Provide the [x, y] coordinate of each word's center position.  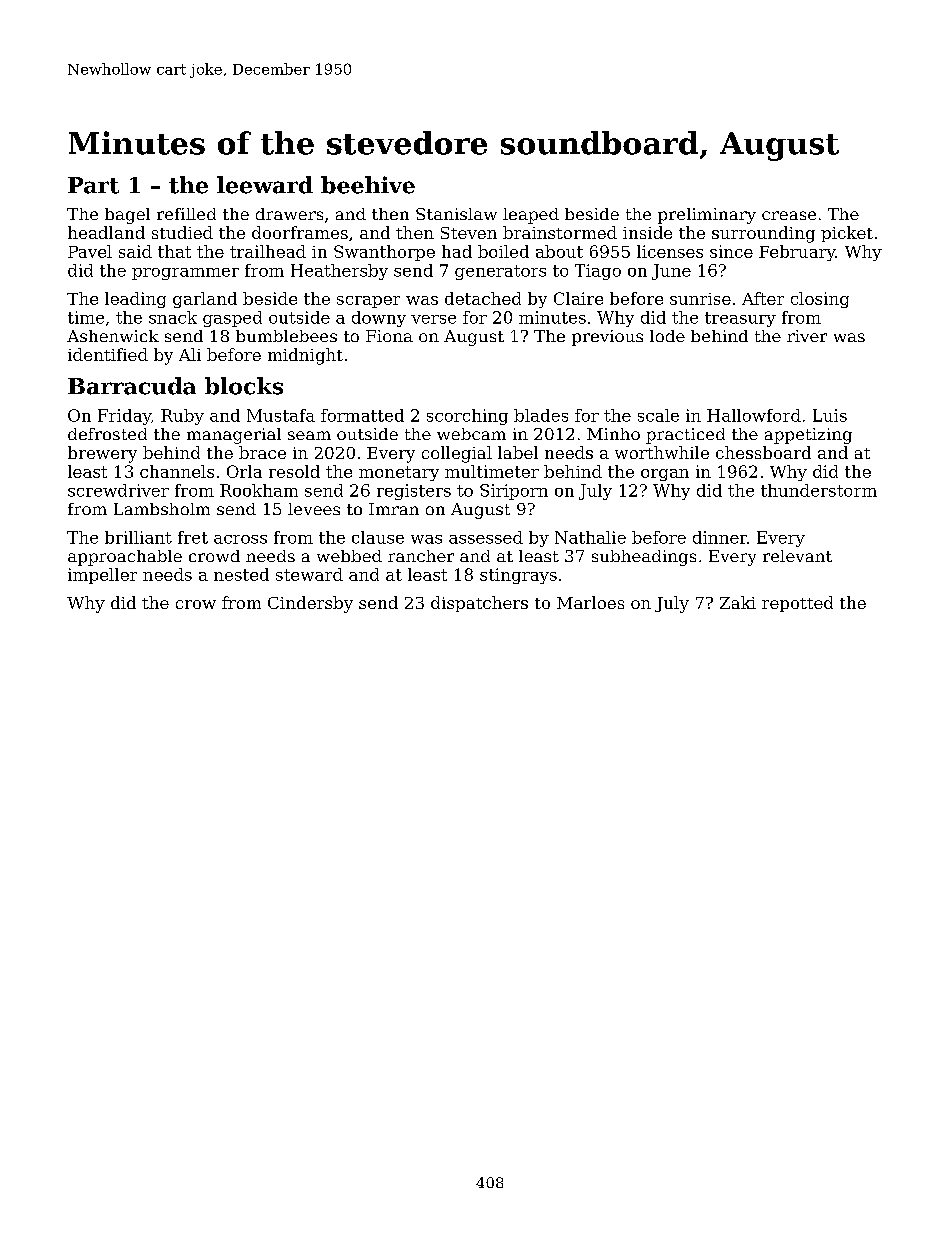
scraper [368, 302]
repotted [797, 604]
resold [294, 471]
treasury [740, 319]
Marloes [590, 602]
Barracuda [132, 386]
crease [789, 215]
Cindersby [310, 604]
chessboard [763, 452]
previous [607, 338]
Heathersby [339, 272]
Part [93, 185]
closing [820, 300]
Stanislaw [456, 214]
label [518, 452]
